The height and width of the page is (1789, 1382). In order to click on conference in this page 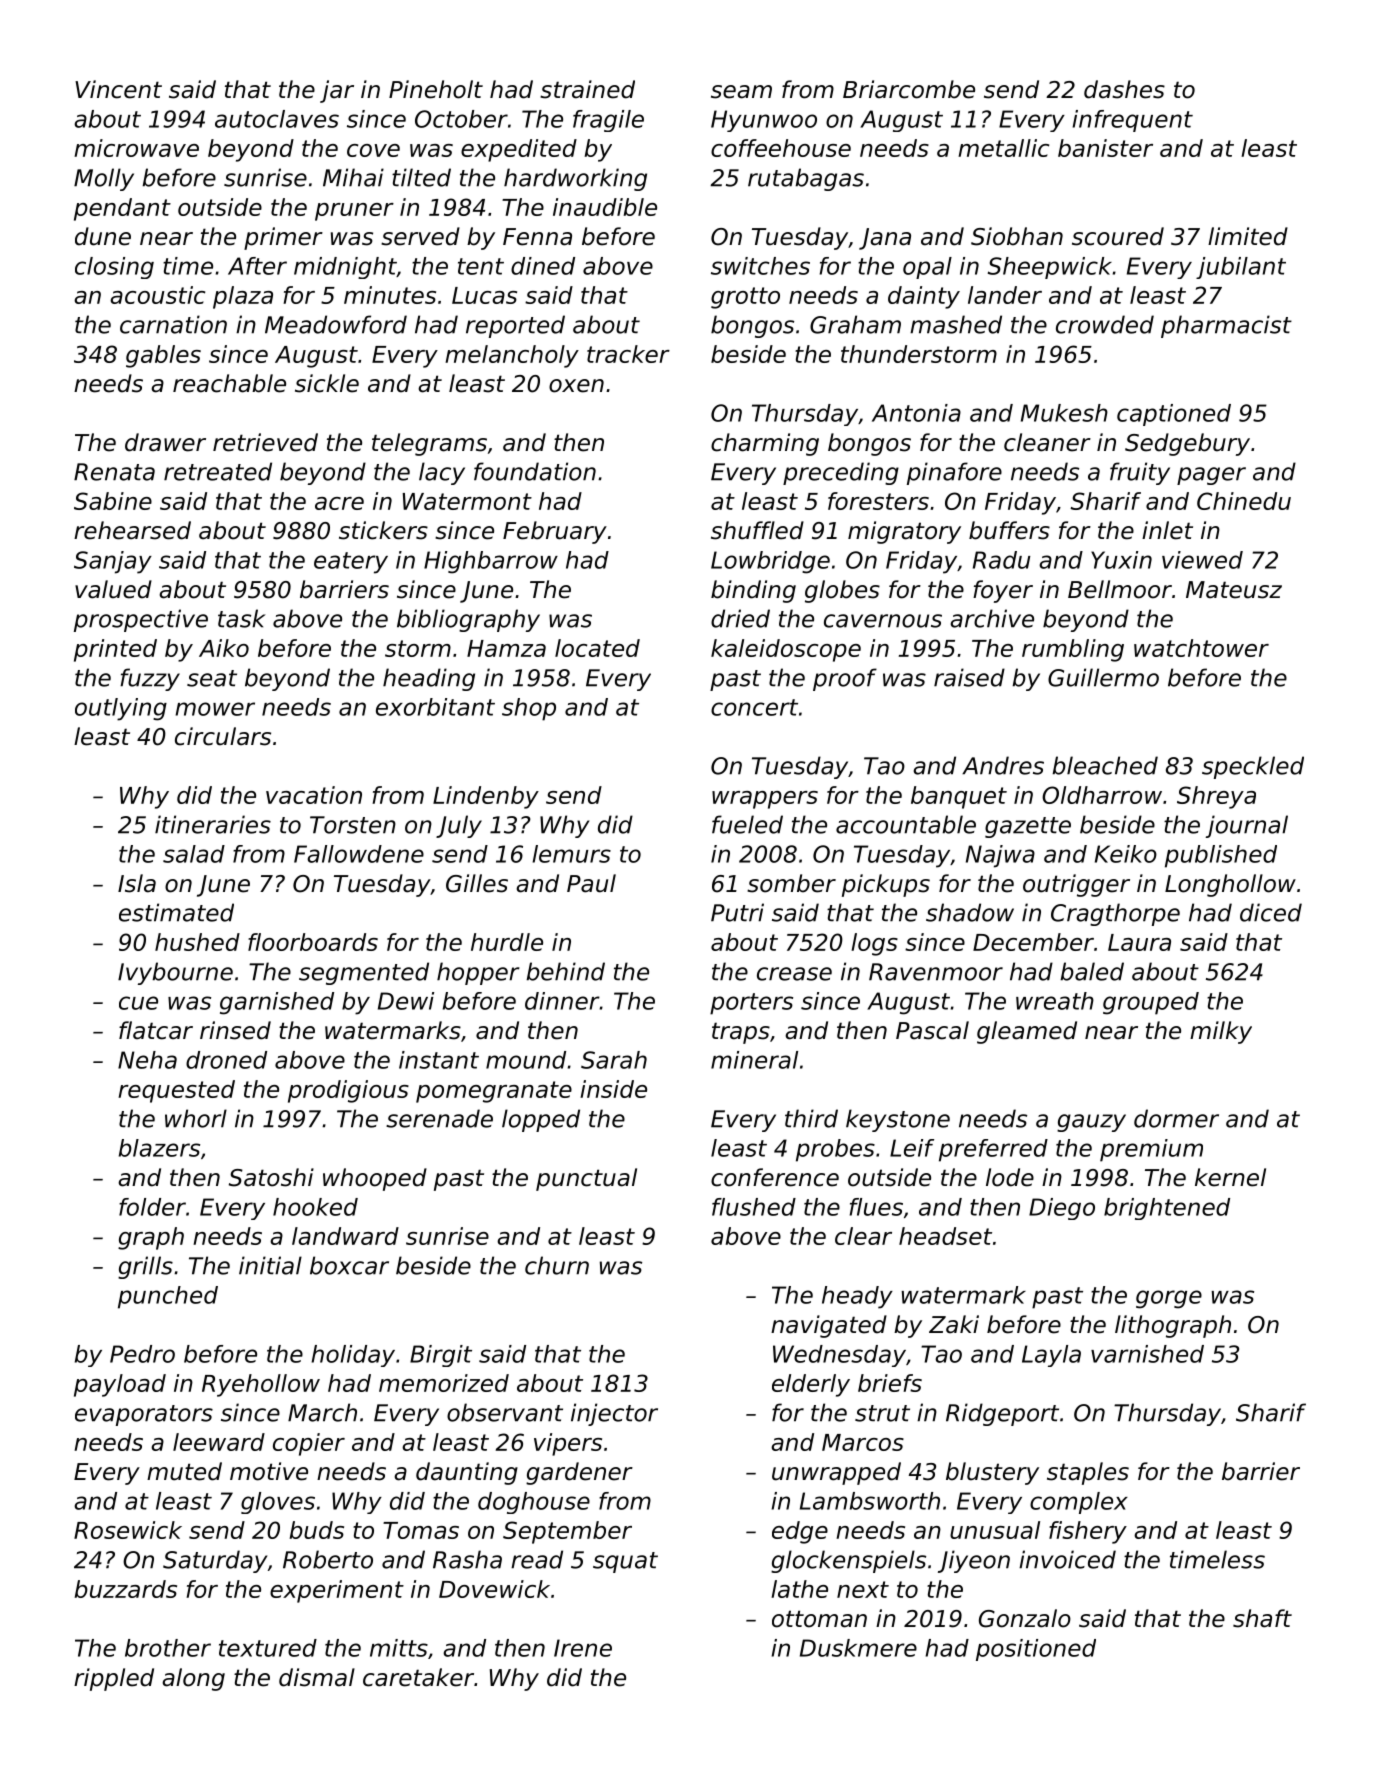, I will do `click(775, 1177)`.
